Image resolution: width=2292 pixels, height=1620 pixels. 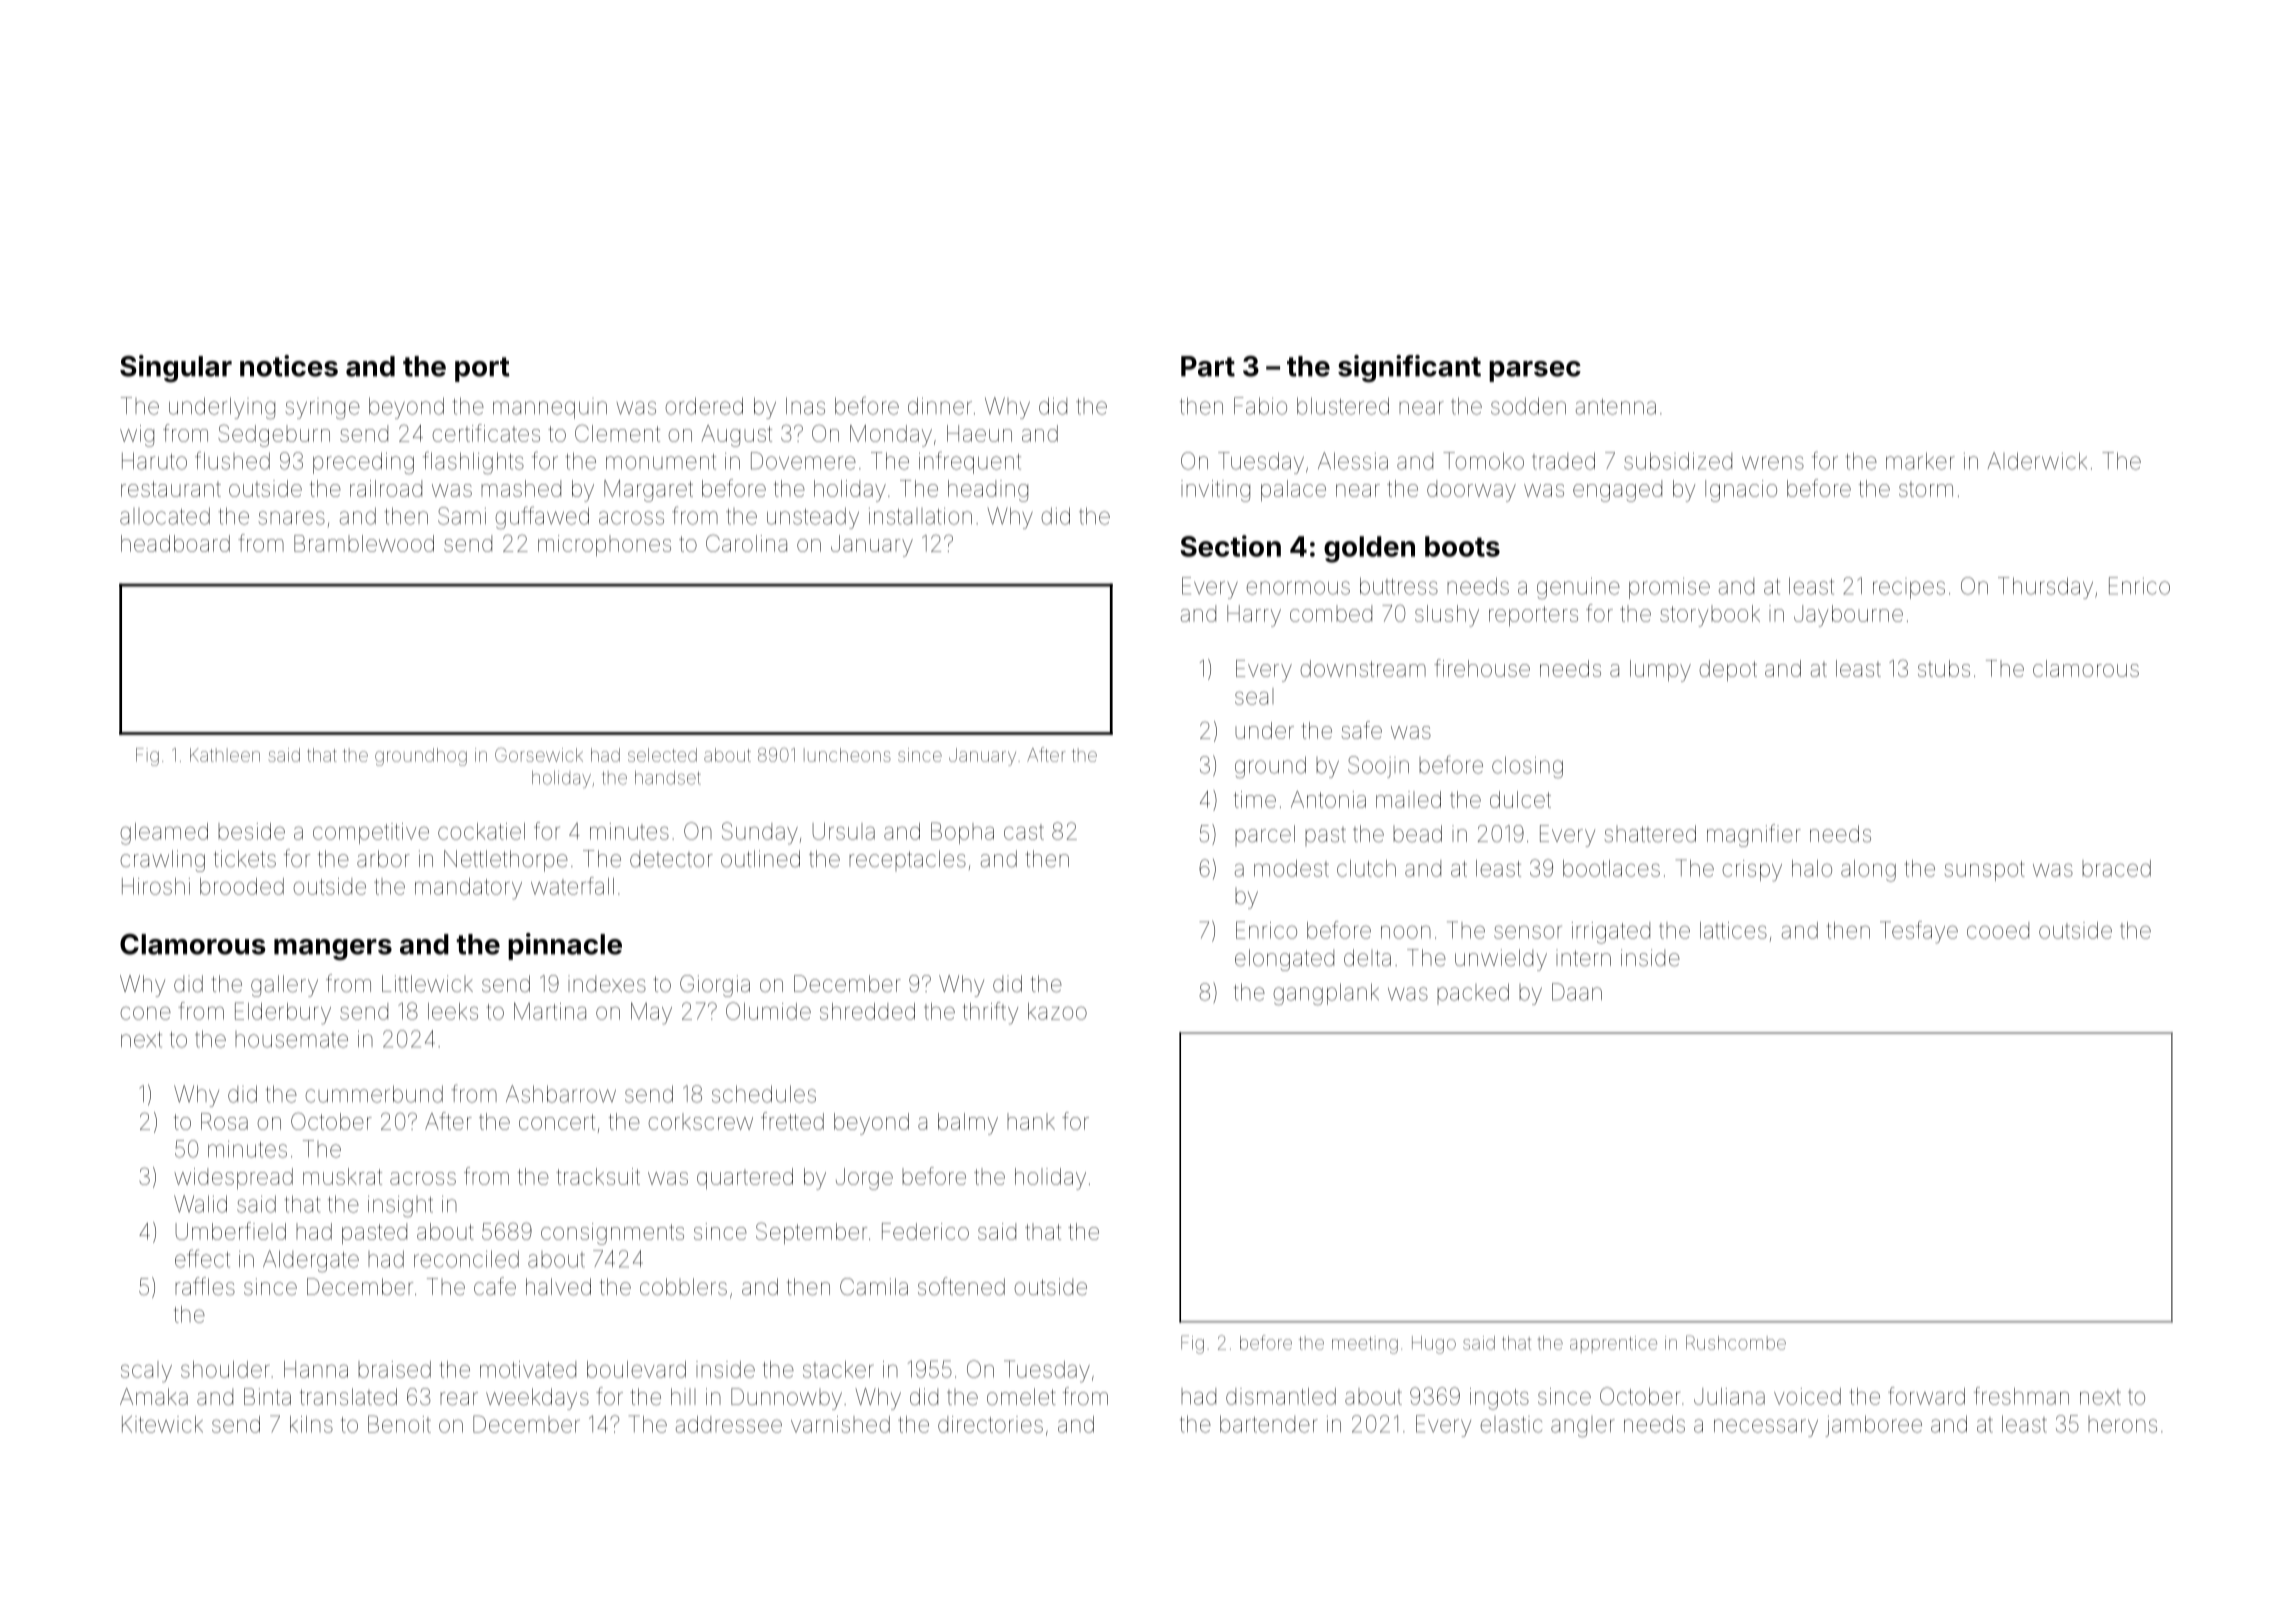 What do you see at coordinates (528, 1369) in the document?
I see `motivated` at bounding box center [528, 1369].
